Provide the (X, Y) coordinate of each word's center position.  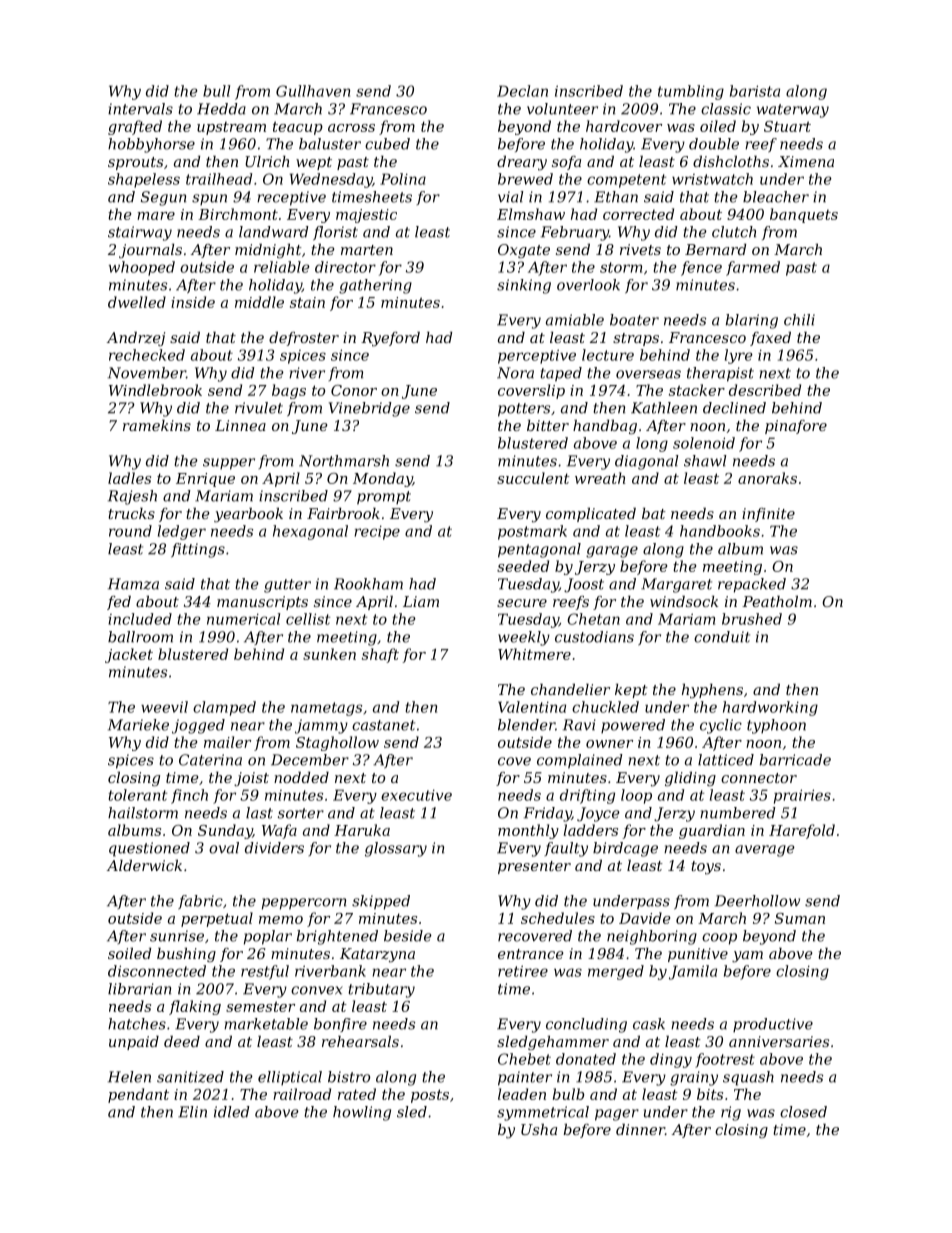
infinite (768, 515)
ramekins (157, 425)
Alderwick (144, 865)
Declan (522, 91)
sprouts (135, 163)
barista (755, 91)
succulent (533, 478)
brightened (337, 937)
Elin (192, 1112)
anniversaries (779, 1041)
